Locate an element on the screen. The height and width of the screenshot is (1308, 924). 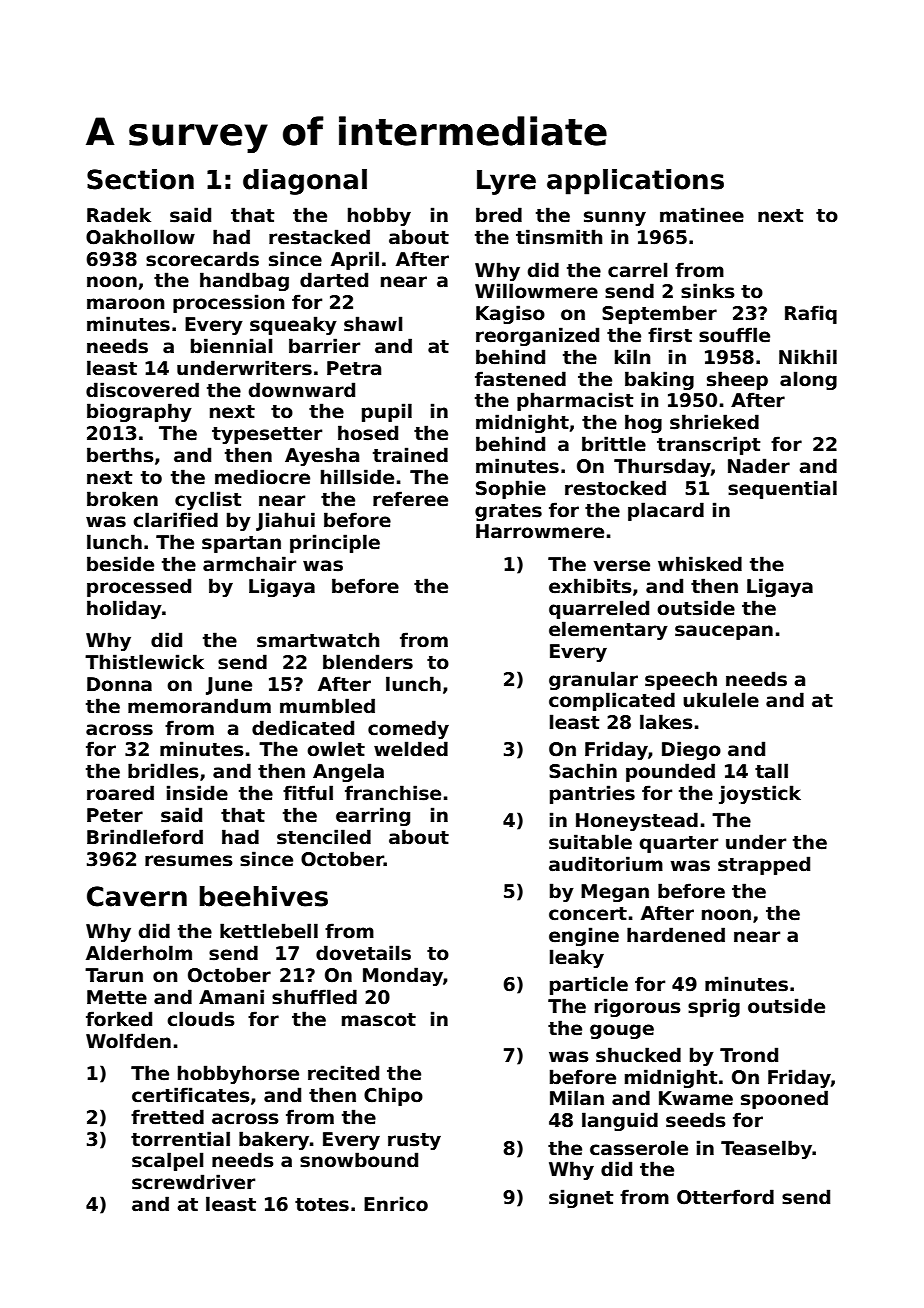
strapped is located at coordinates (764, 865).
